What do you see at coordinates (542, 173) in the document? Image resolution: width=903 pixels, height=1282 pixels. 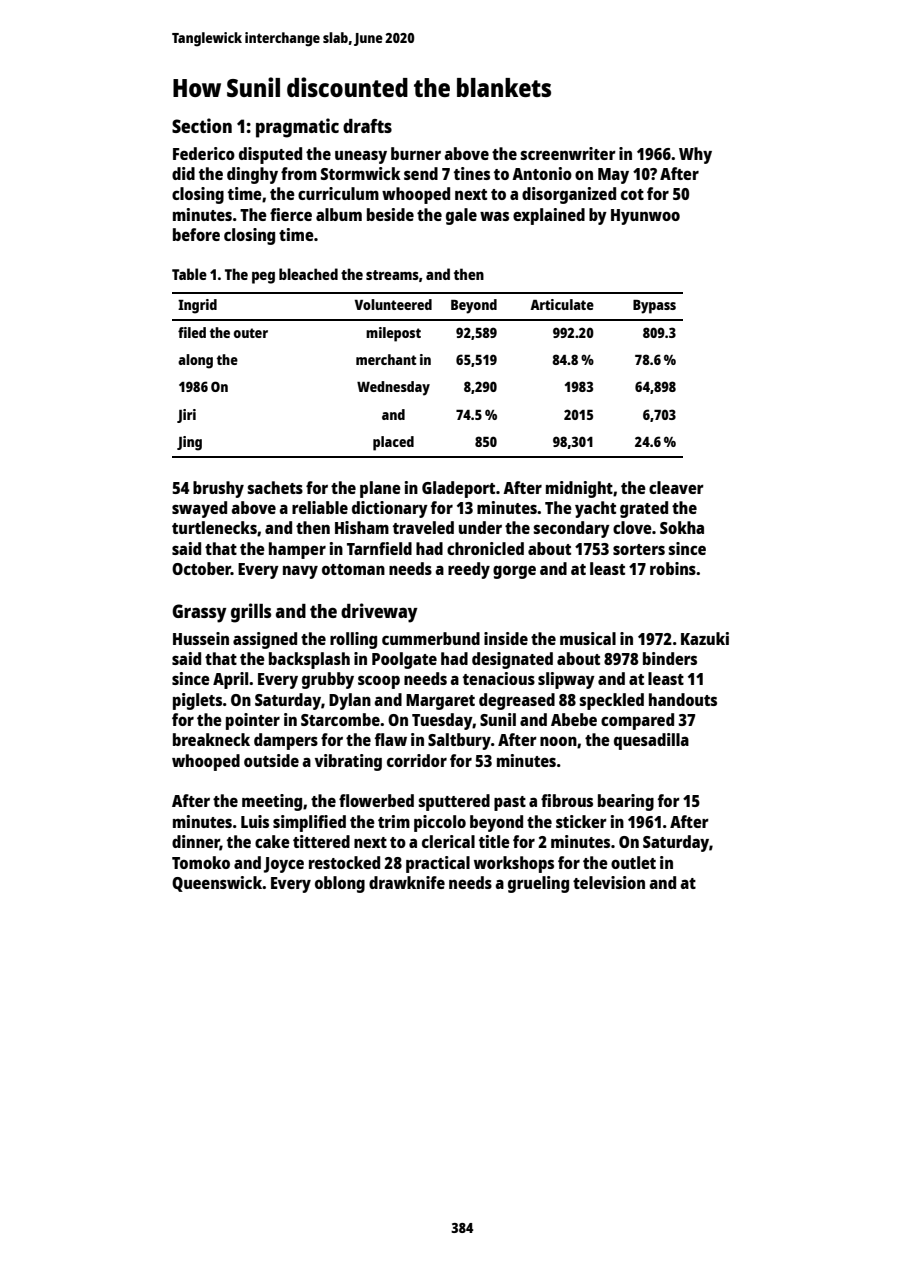 I see `Antonio` at bounding box center [542, 173].
